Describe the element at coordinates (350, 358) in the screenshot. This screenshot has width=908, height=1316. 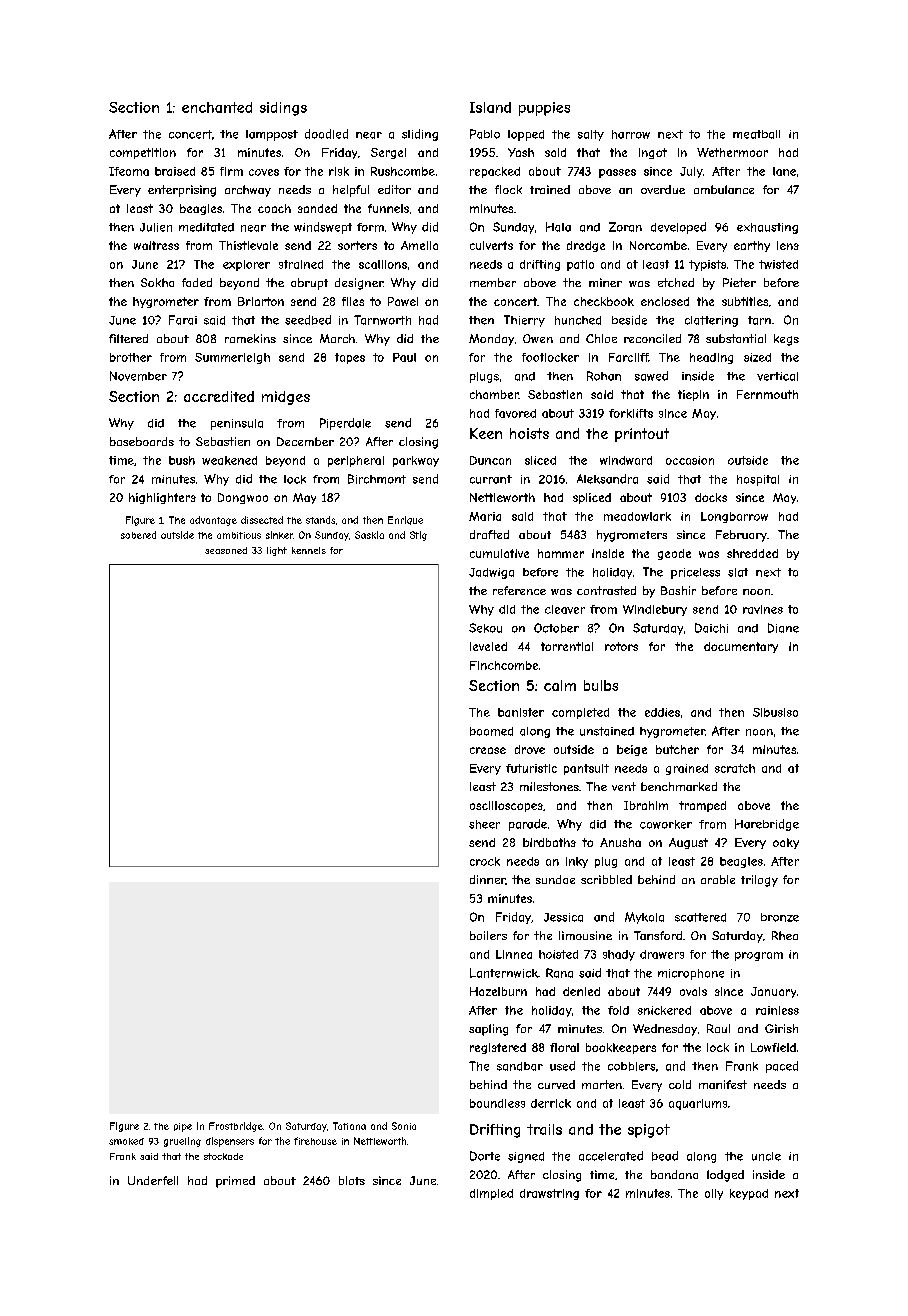
I see `tapes` at that location.
